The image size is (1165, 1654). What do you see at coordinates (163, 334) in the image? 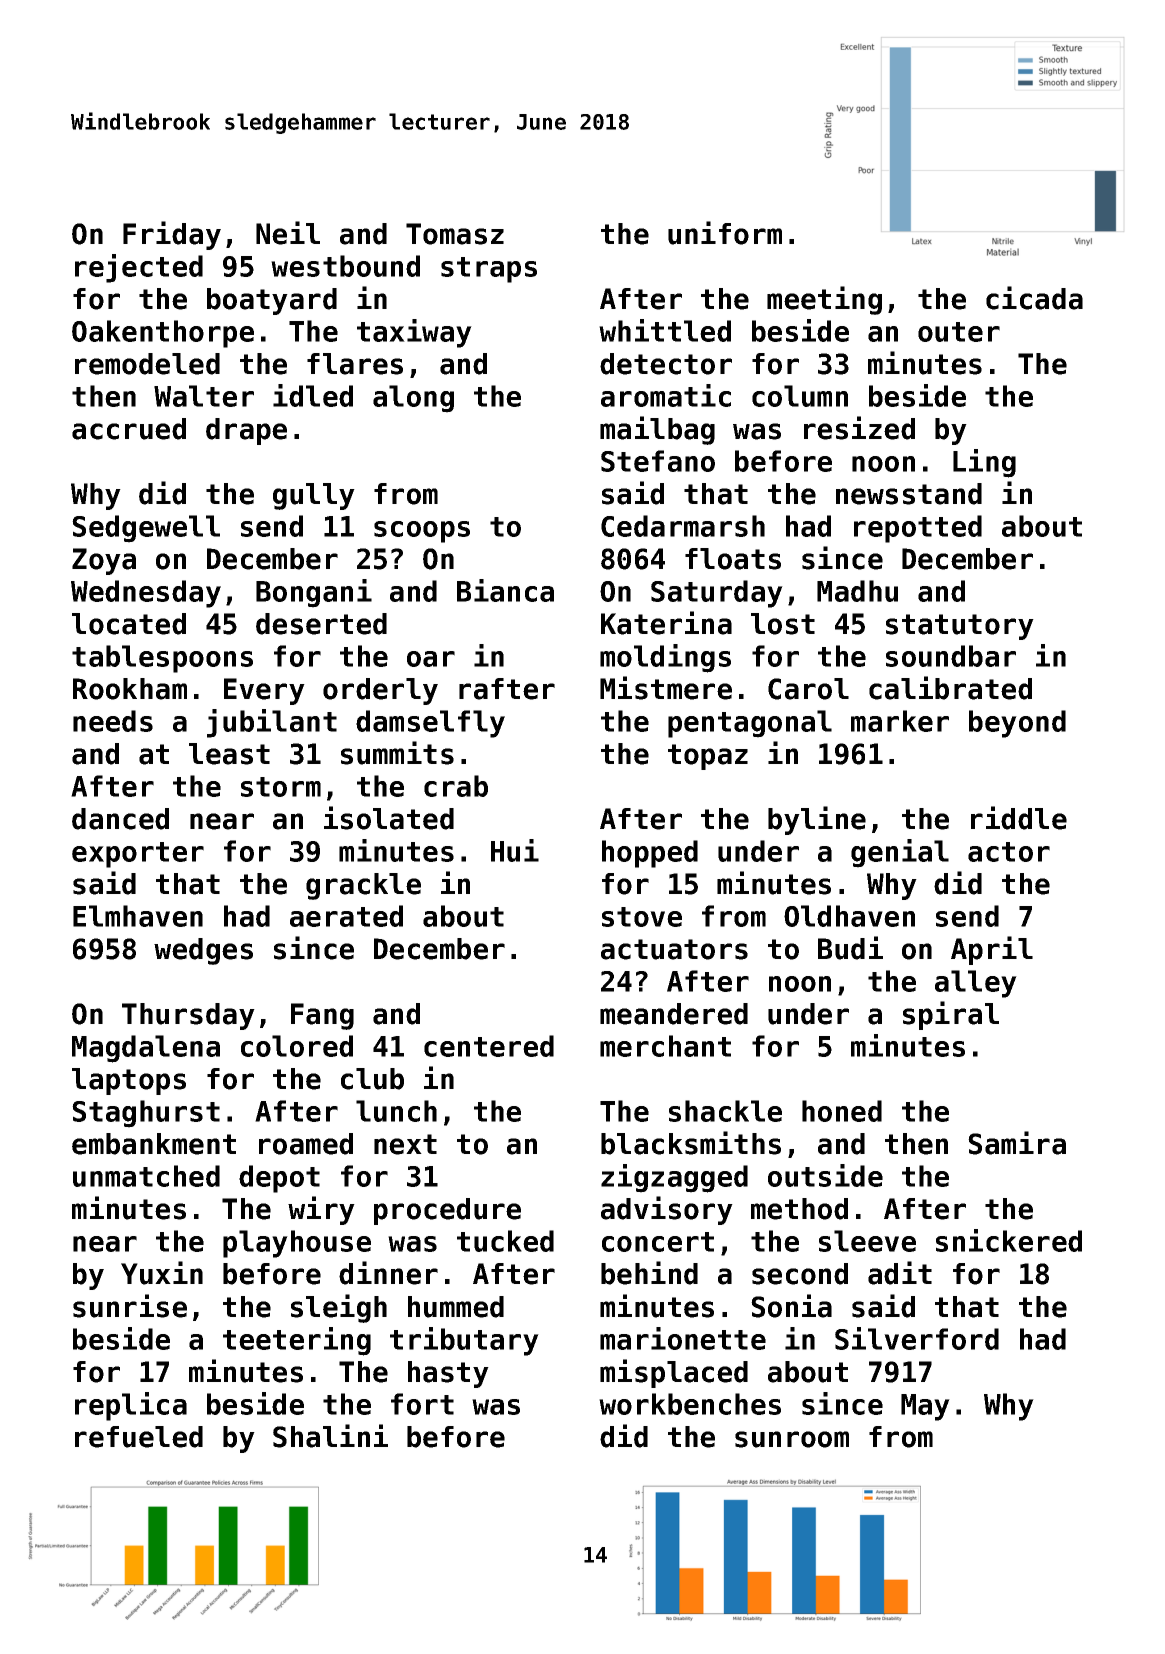
I see `Oakenthorpe` at bounding box center [163, 334].
